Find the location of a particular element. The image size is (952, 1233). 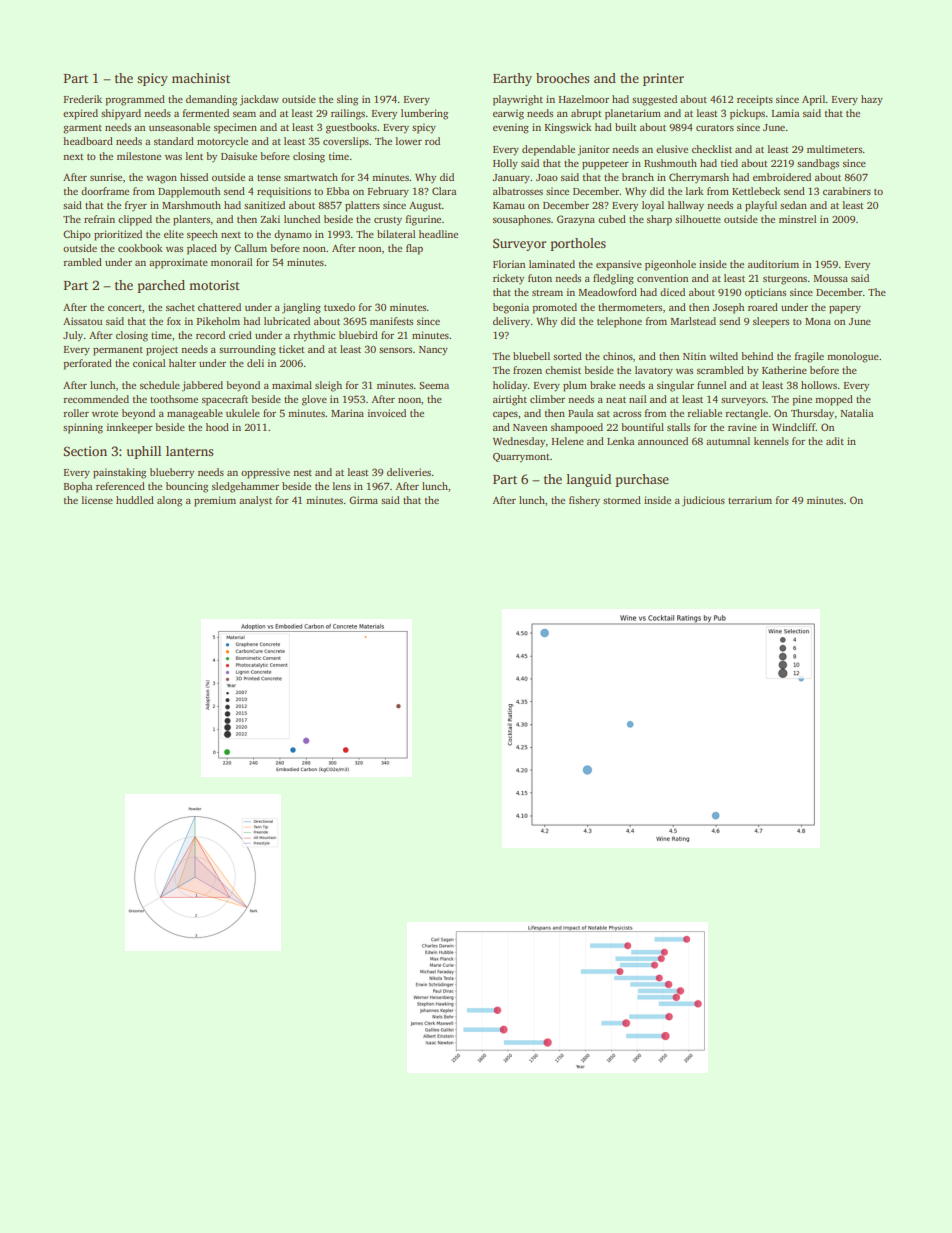

chemist is located at coordinates (563, 370).
